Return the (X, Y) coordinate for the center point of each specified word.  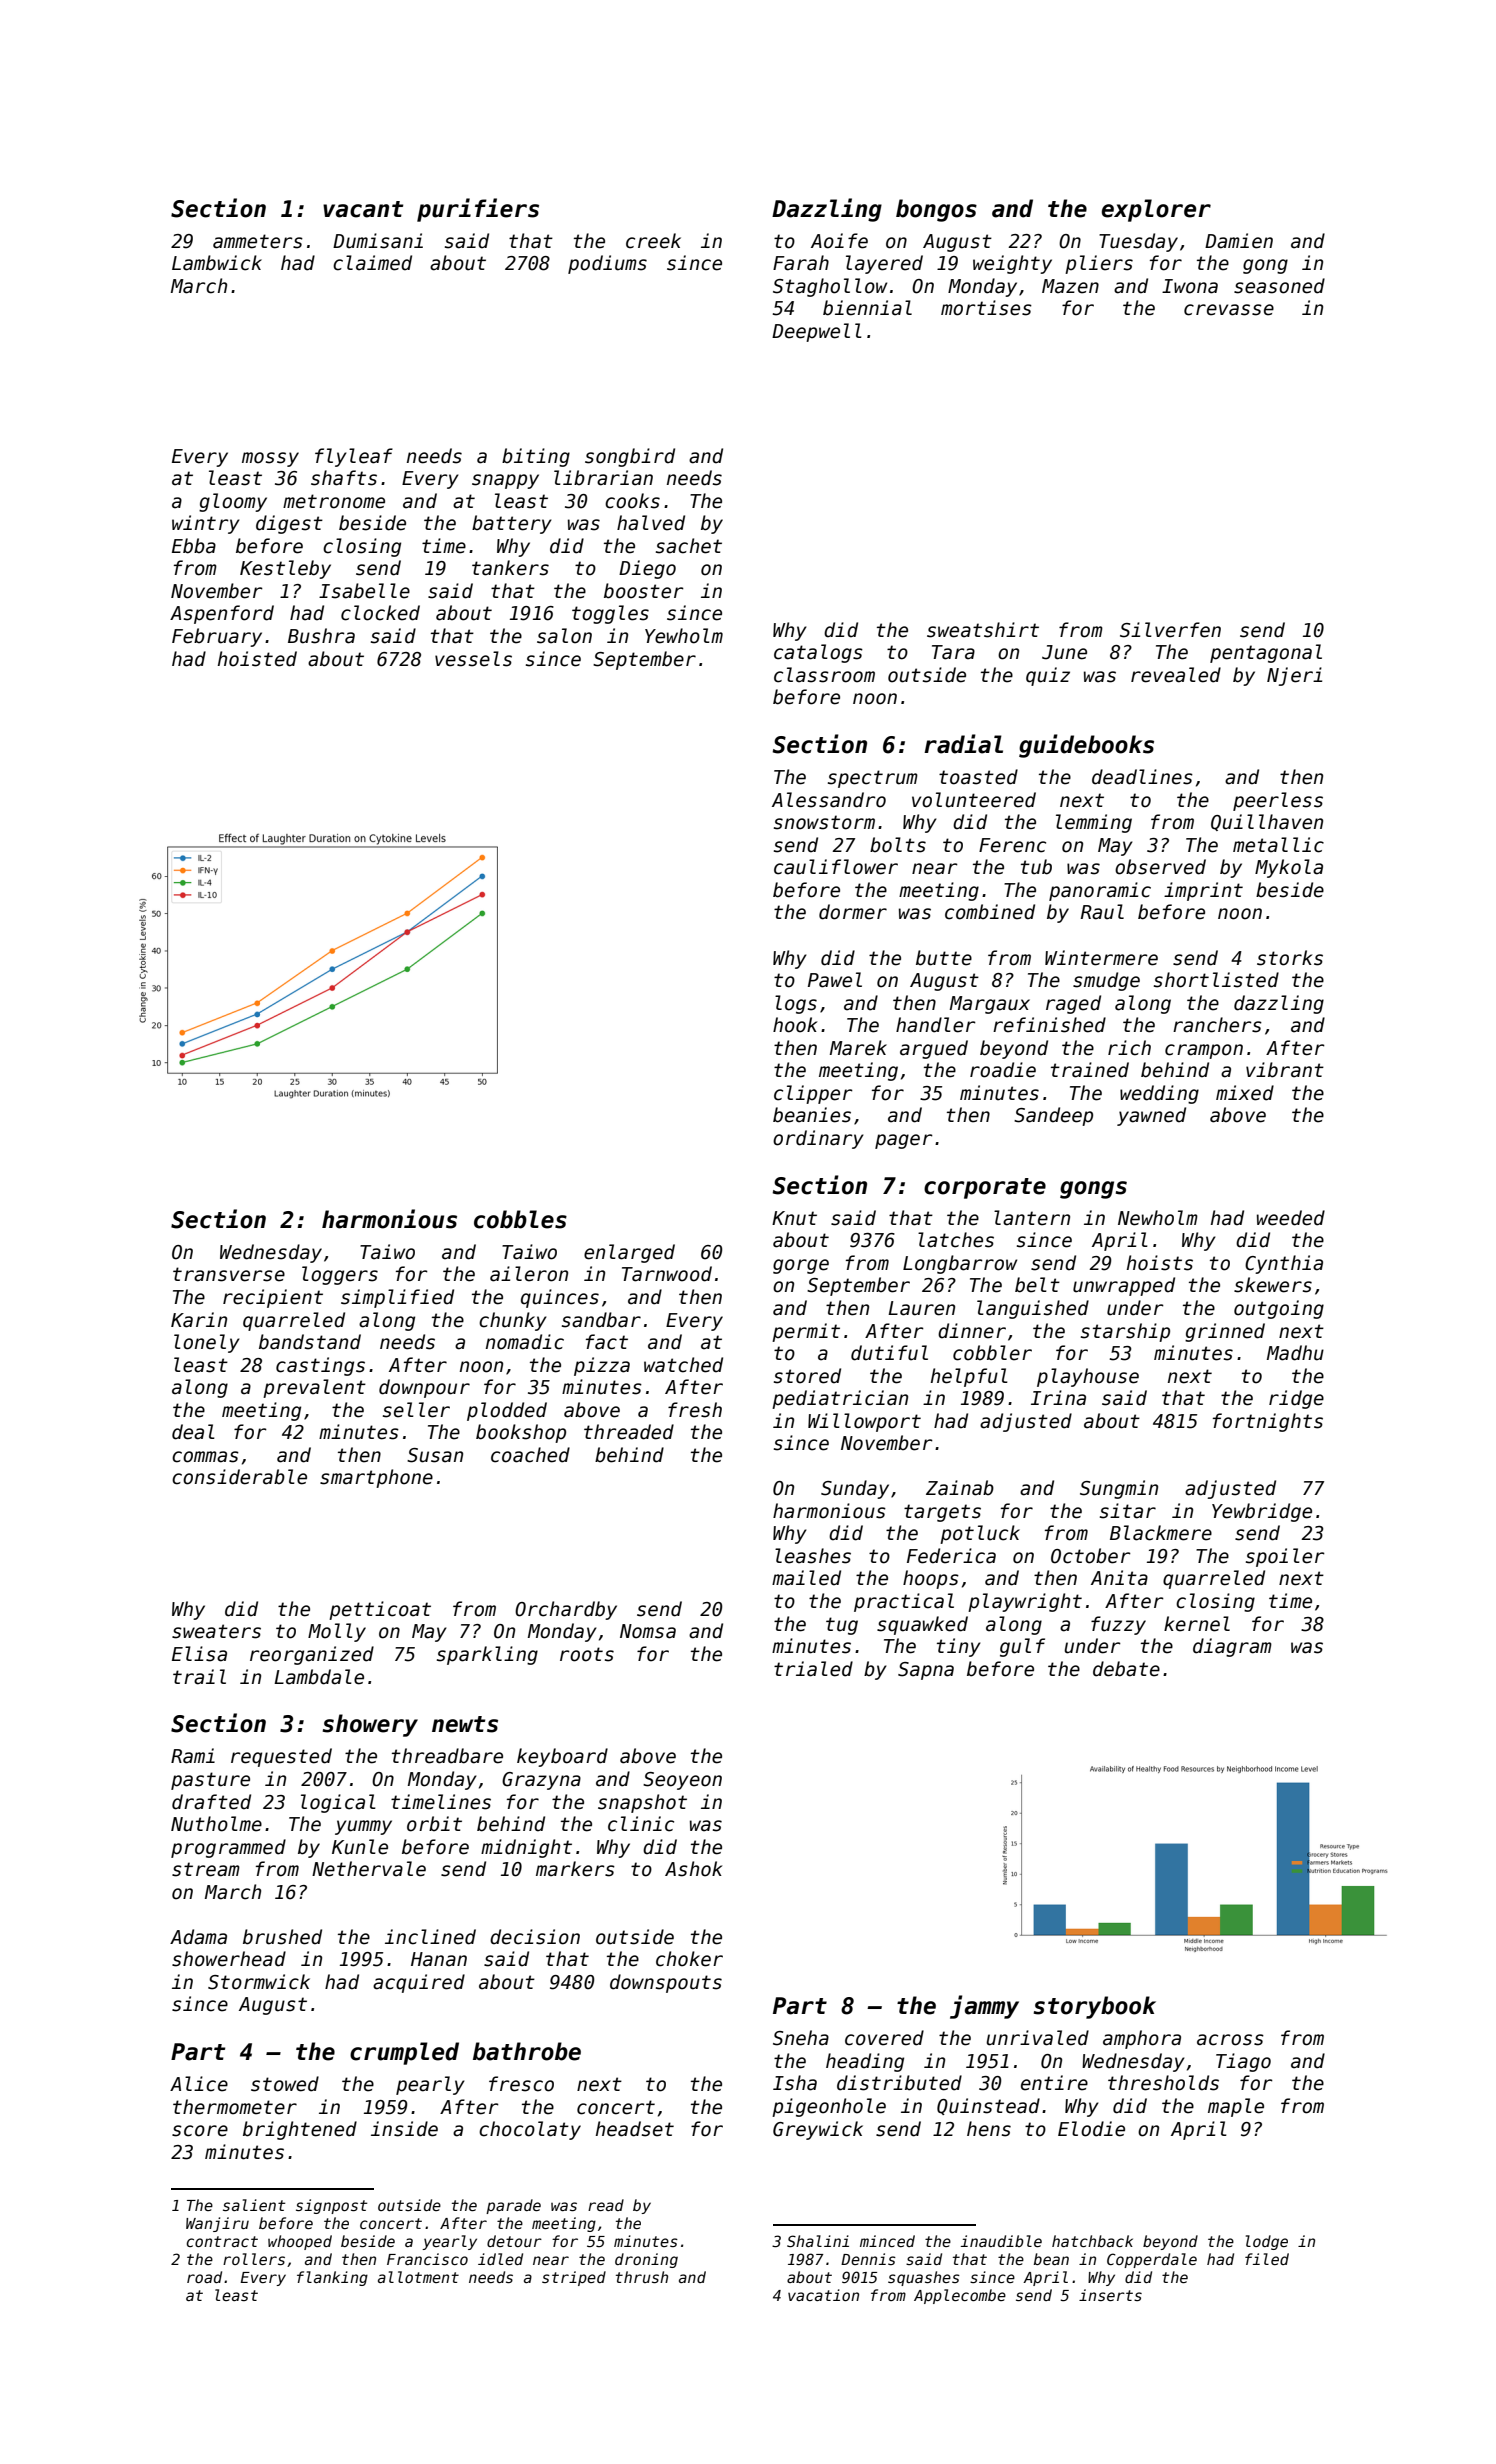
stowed (285, 2084)
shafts (344, 478)
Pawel (835, 980)
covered (884, 2038)
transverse (229, 1274)
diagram (1232, 1647)
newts (465, 1724)
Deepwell (817, 332)
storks (1290, 958)
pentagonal (1266, 653)
